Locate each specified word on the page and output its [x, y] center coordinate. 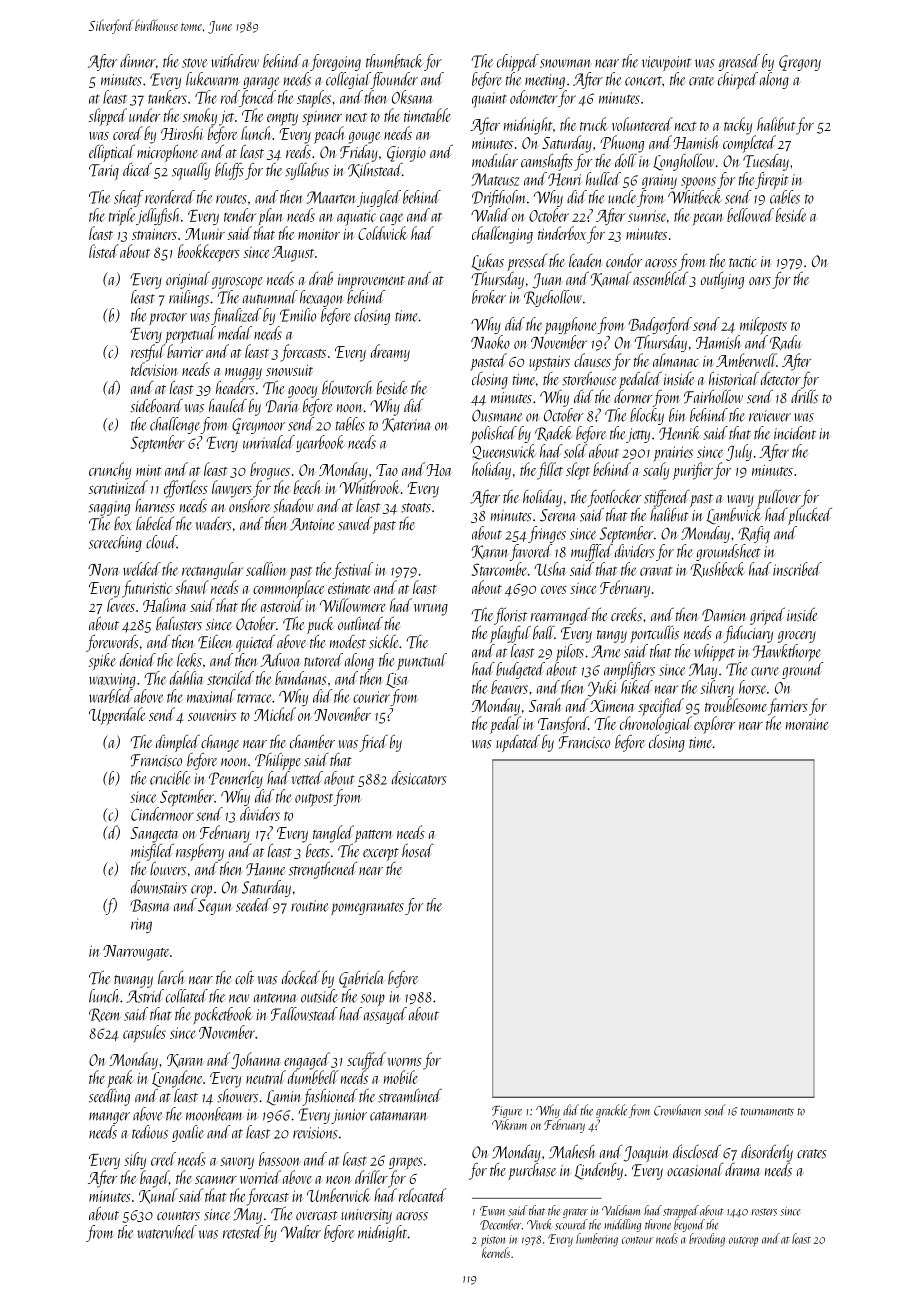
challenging [502, 235]
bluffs [229, 171]
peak [120, 1079]
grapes [405, 1163]
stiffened [666, 498]
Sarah [545, 705]
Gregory [800, 63]
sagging [109, 508]
